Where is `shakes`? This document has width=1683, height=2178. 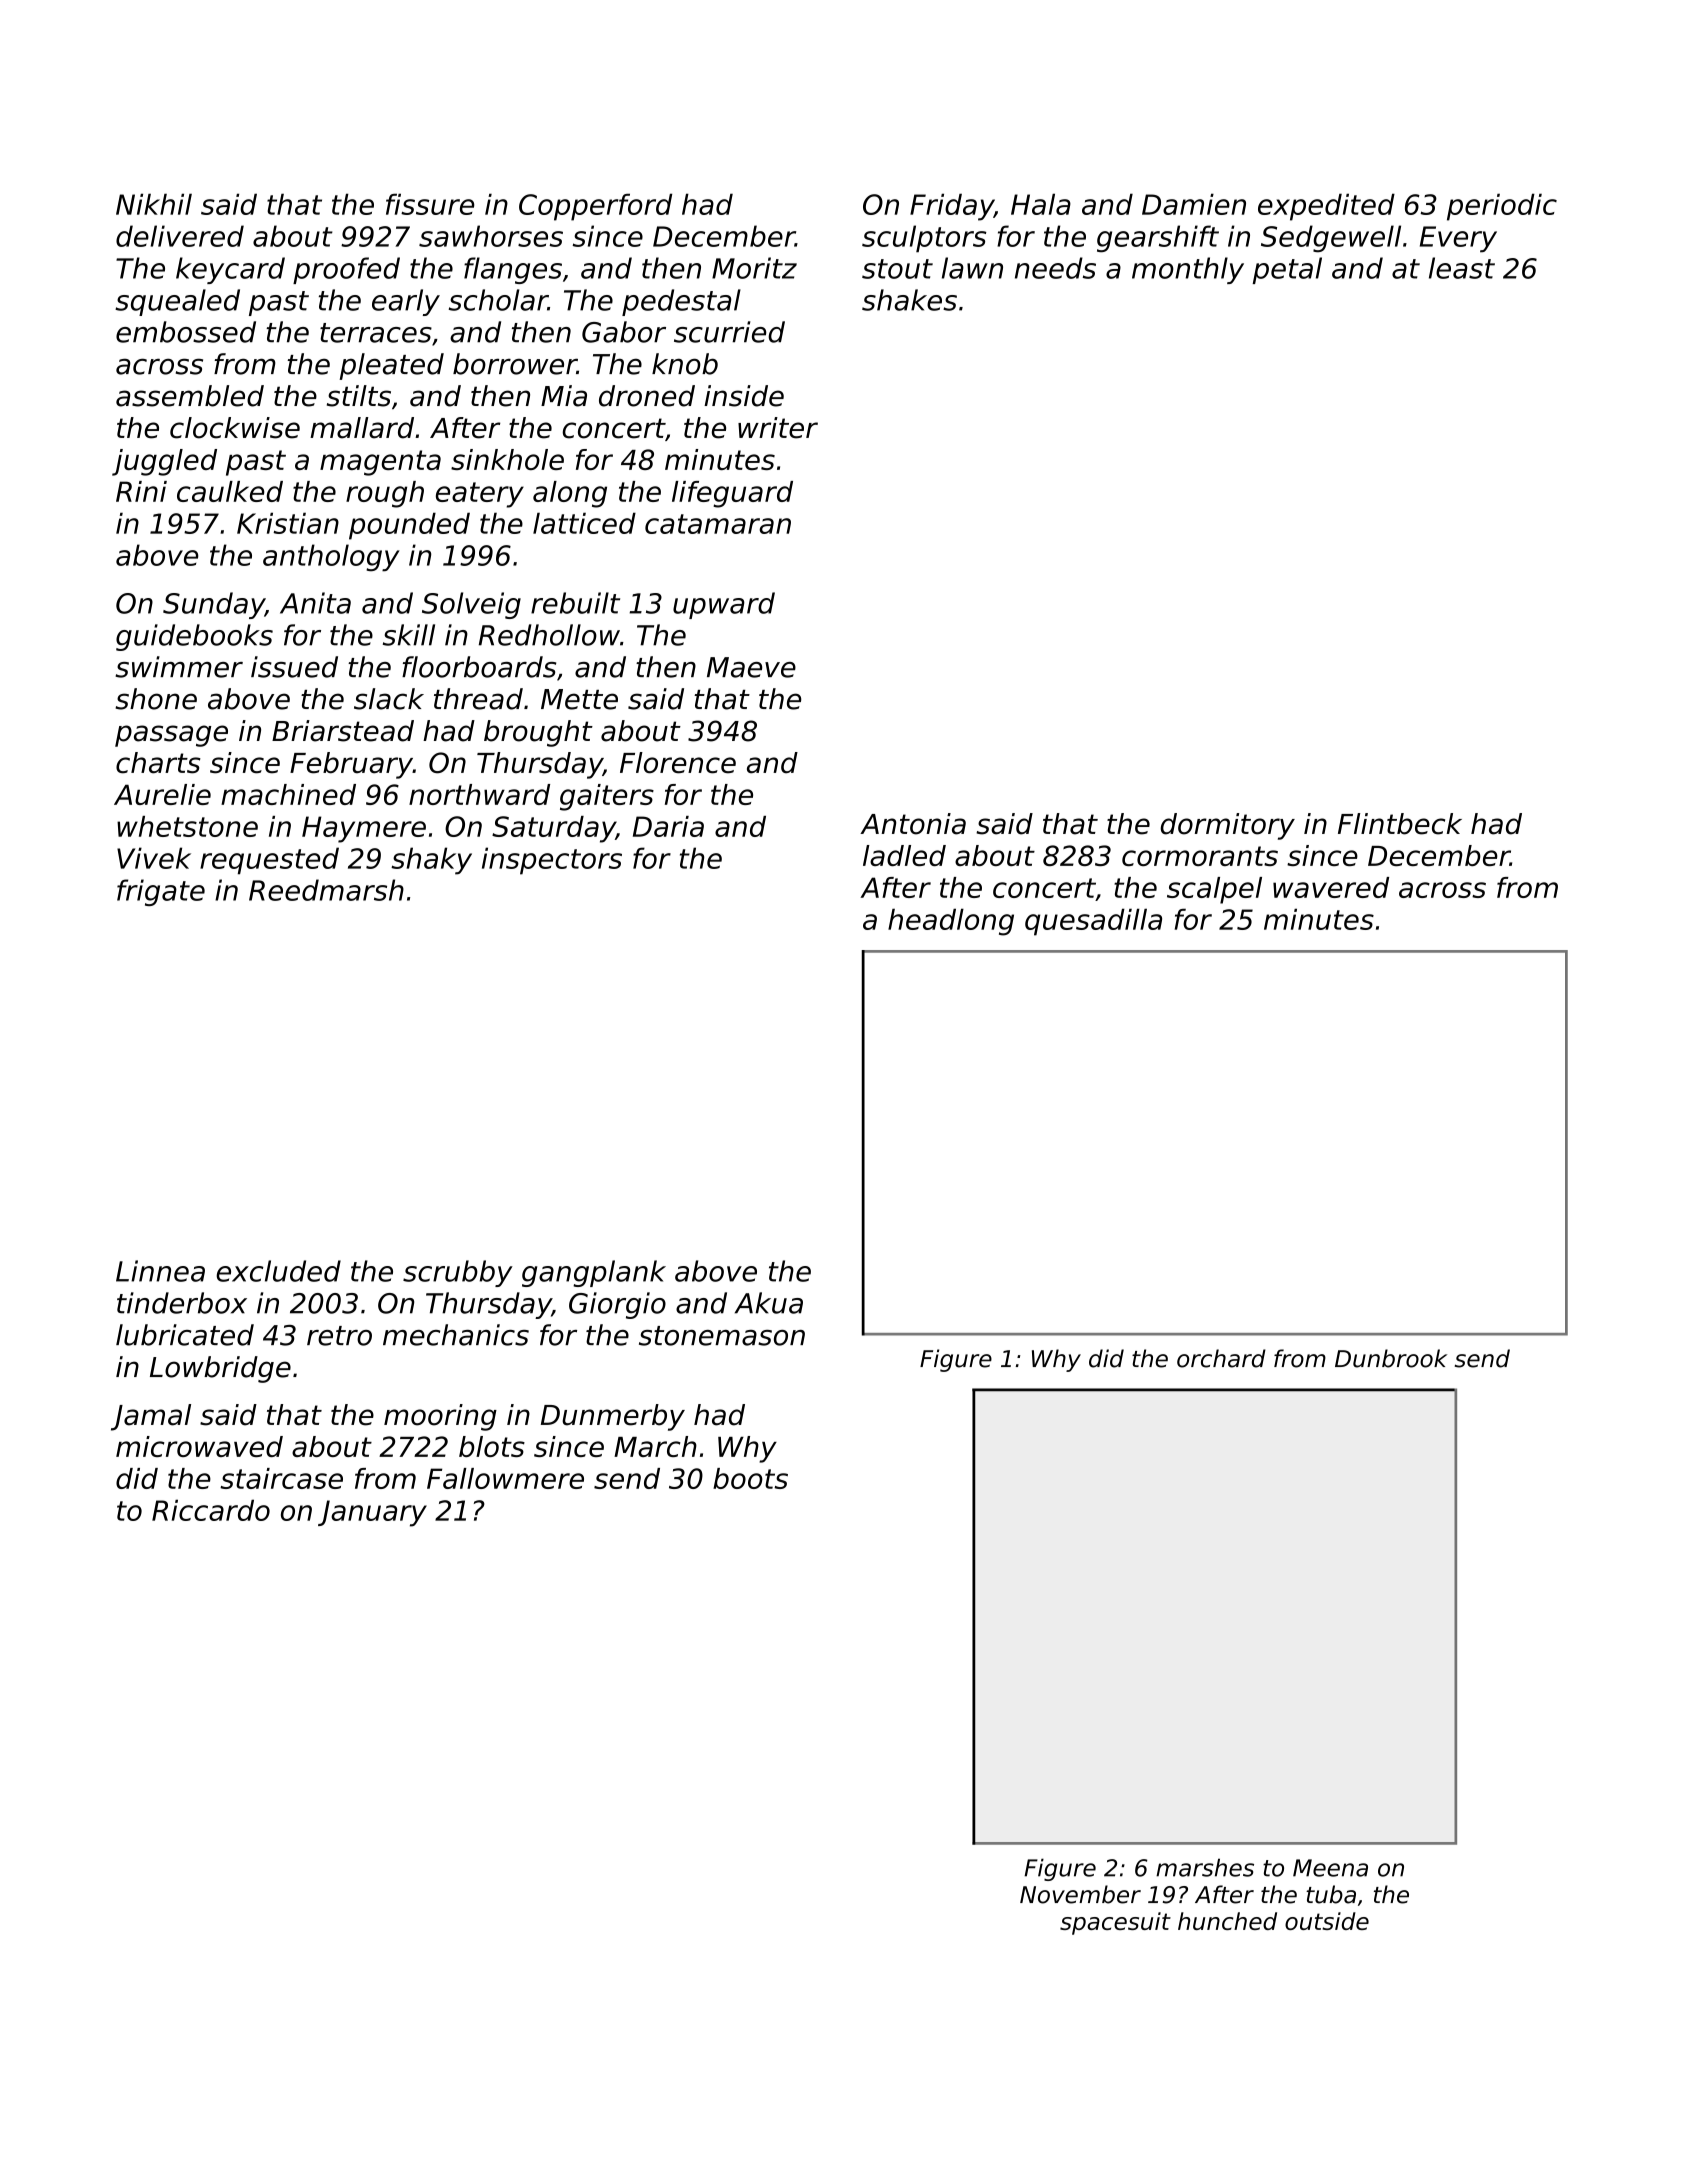
shakes is located at coordinates (909, 300).
